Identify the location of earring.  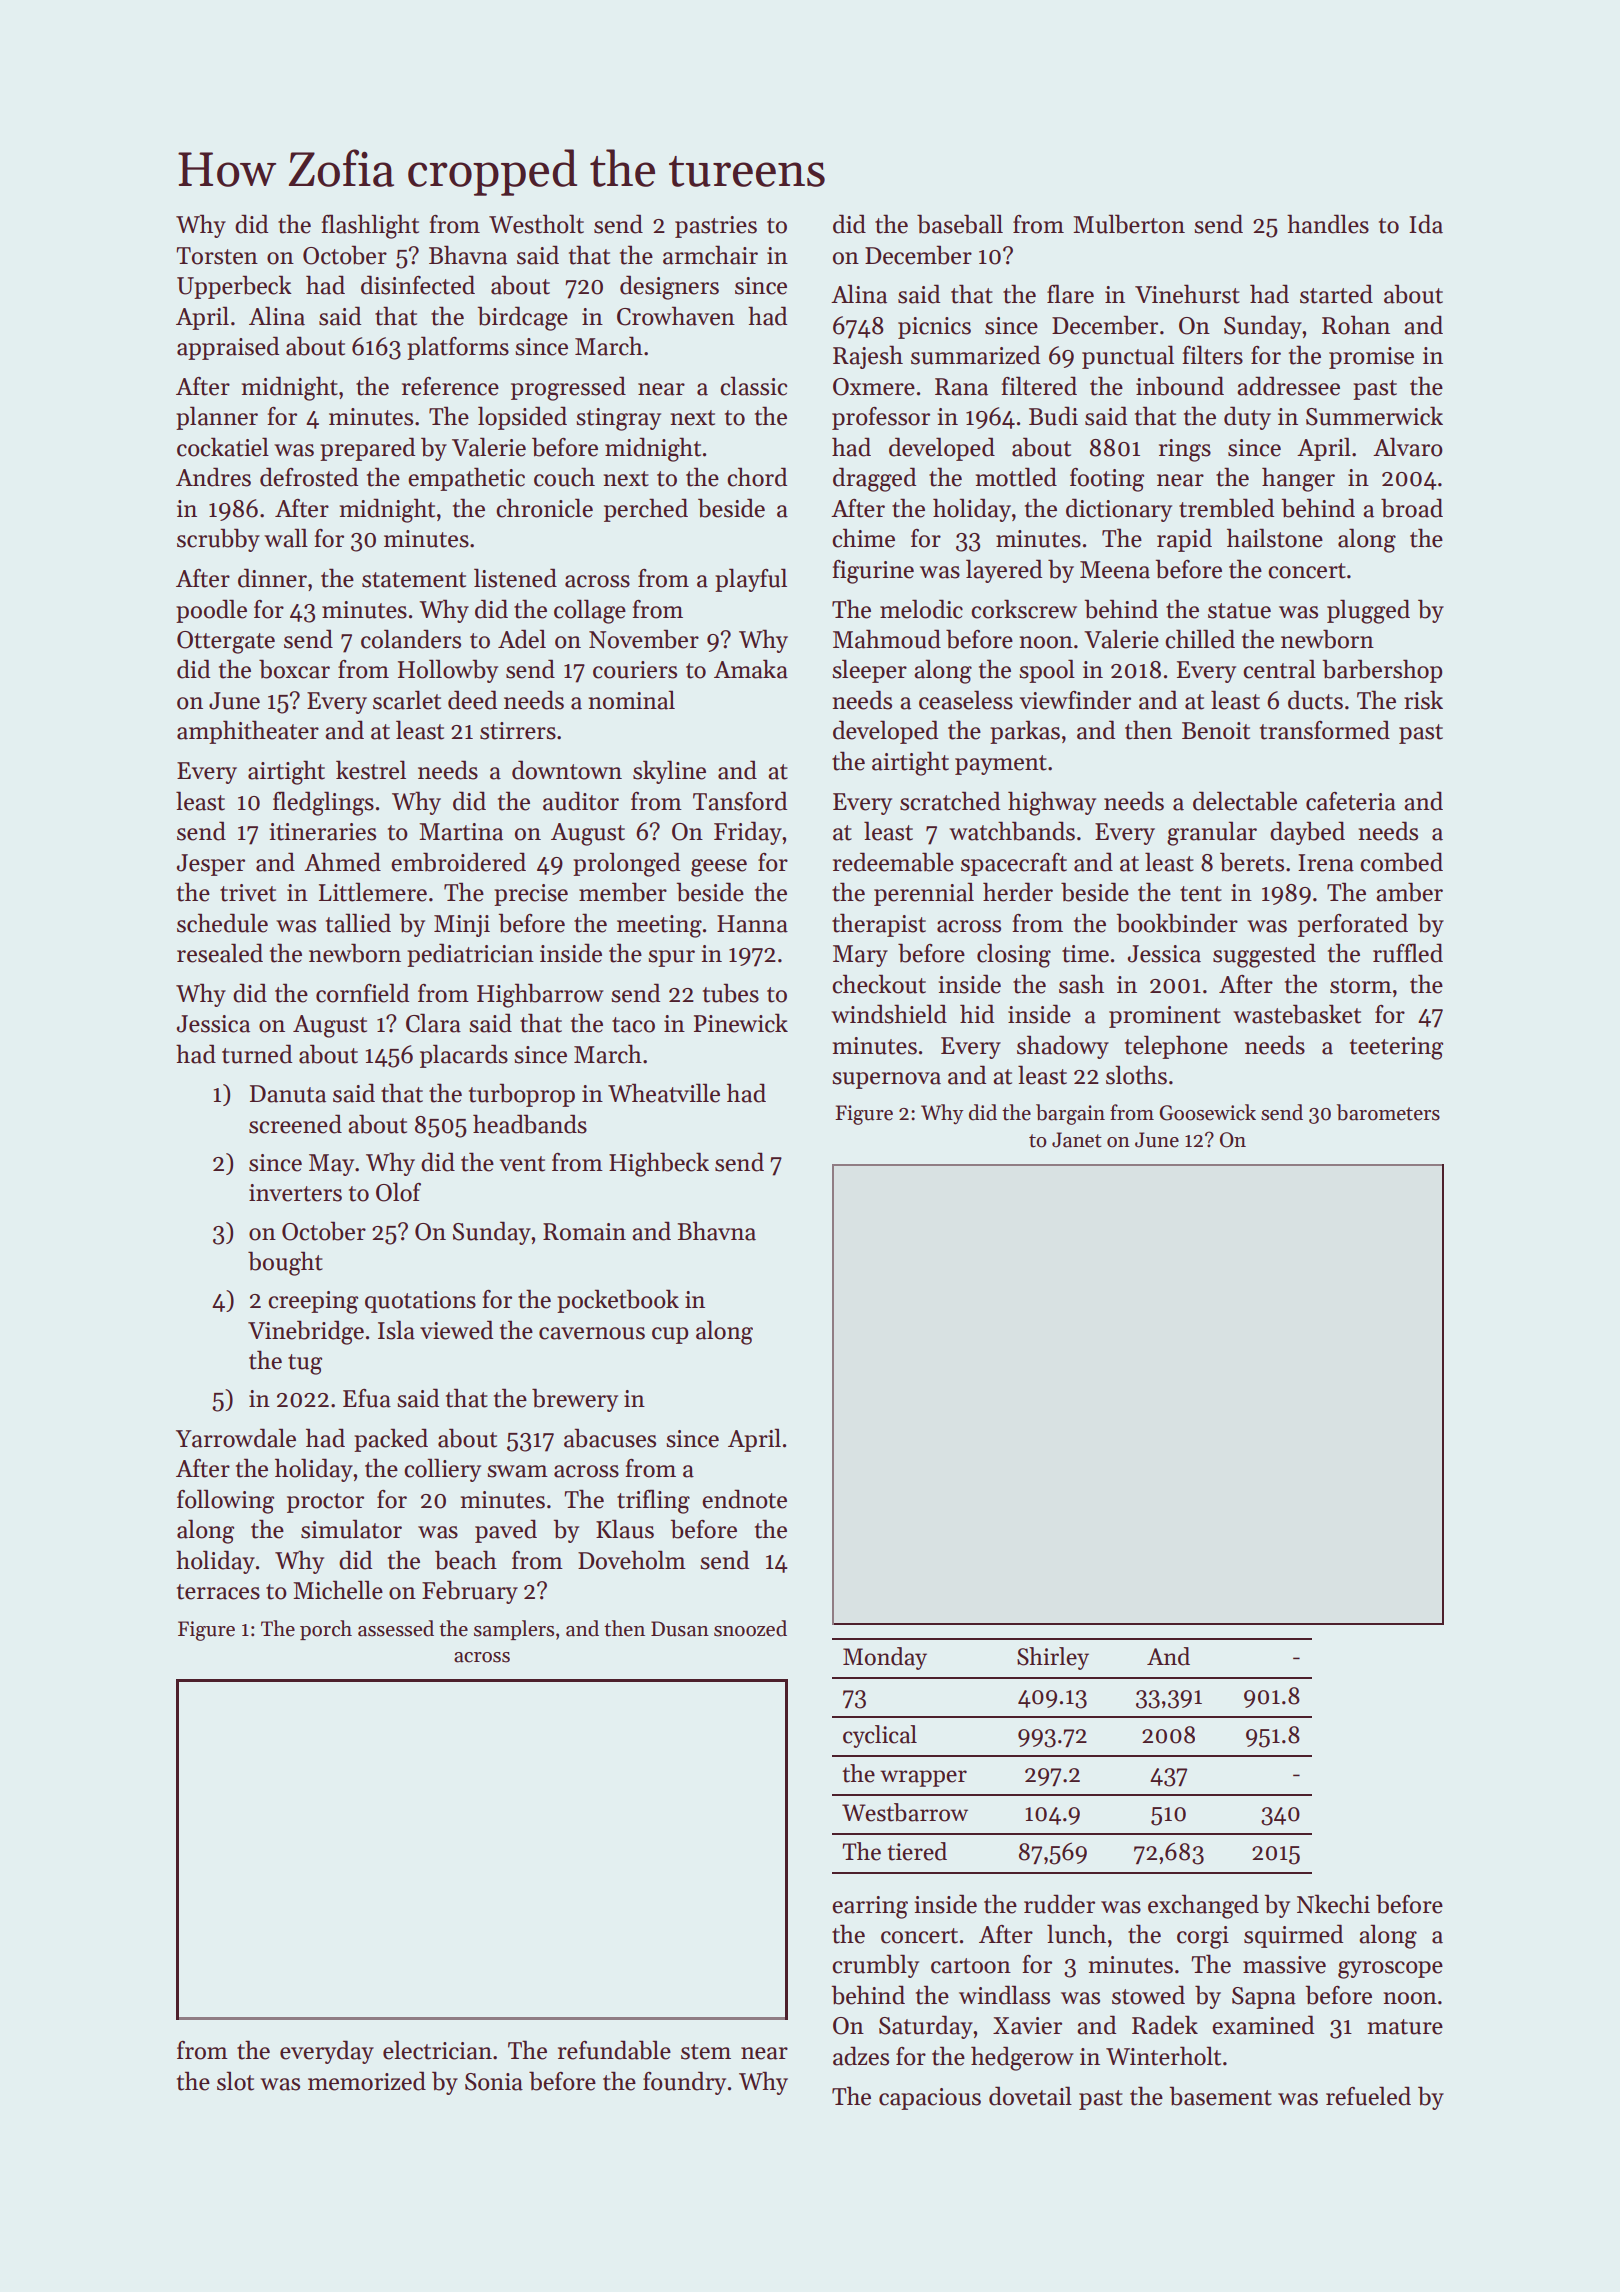
(870, 1907).
